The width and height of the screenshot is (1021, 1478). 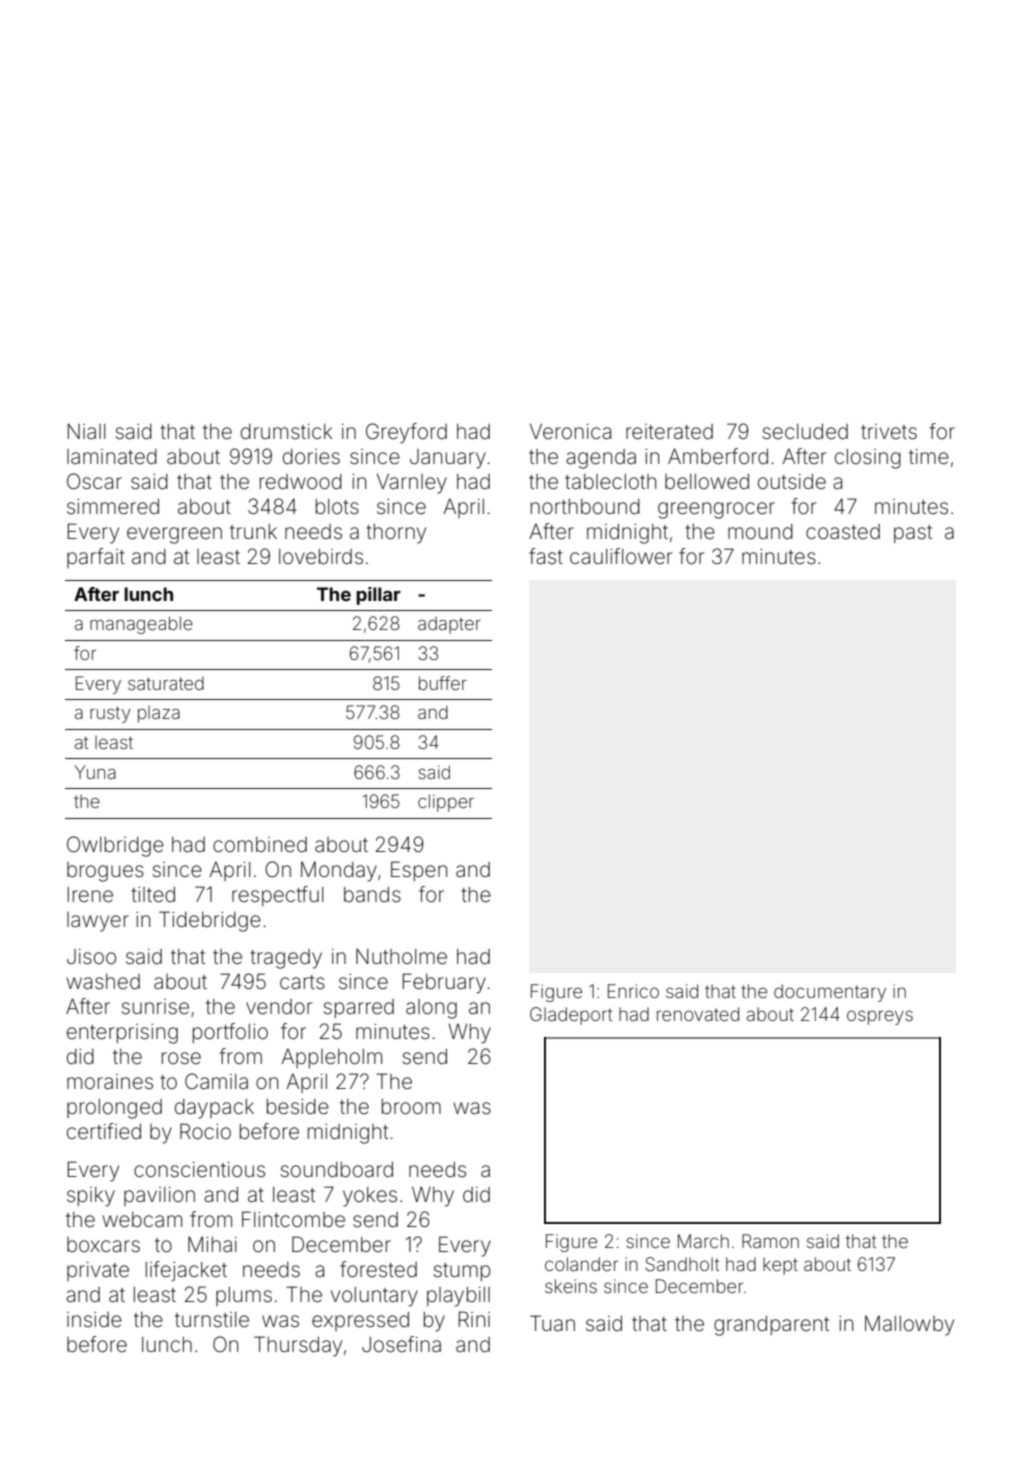 I want to click on parfait, so click(x=96, y=558).
